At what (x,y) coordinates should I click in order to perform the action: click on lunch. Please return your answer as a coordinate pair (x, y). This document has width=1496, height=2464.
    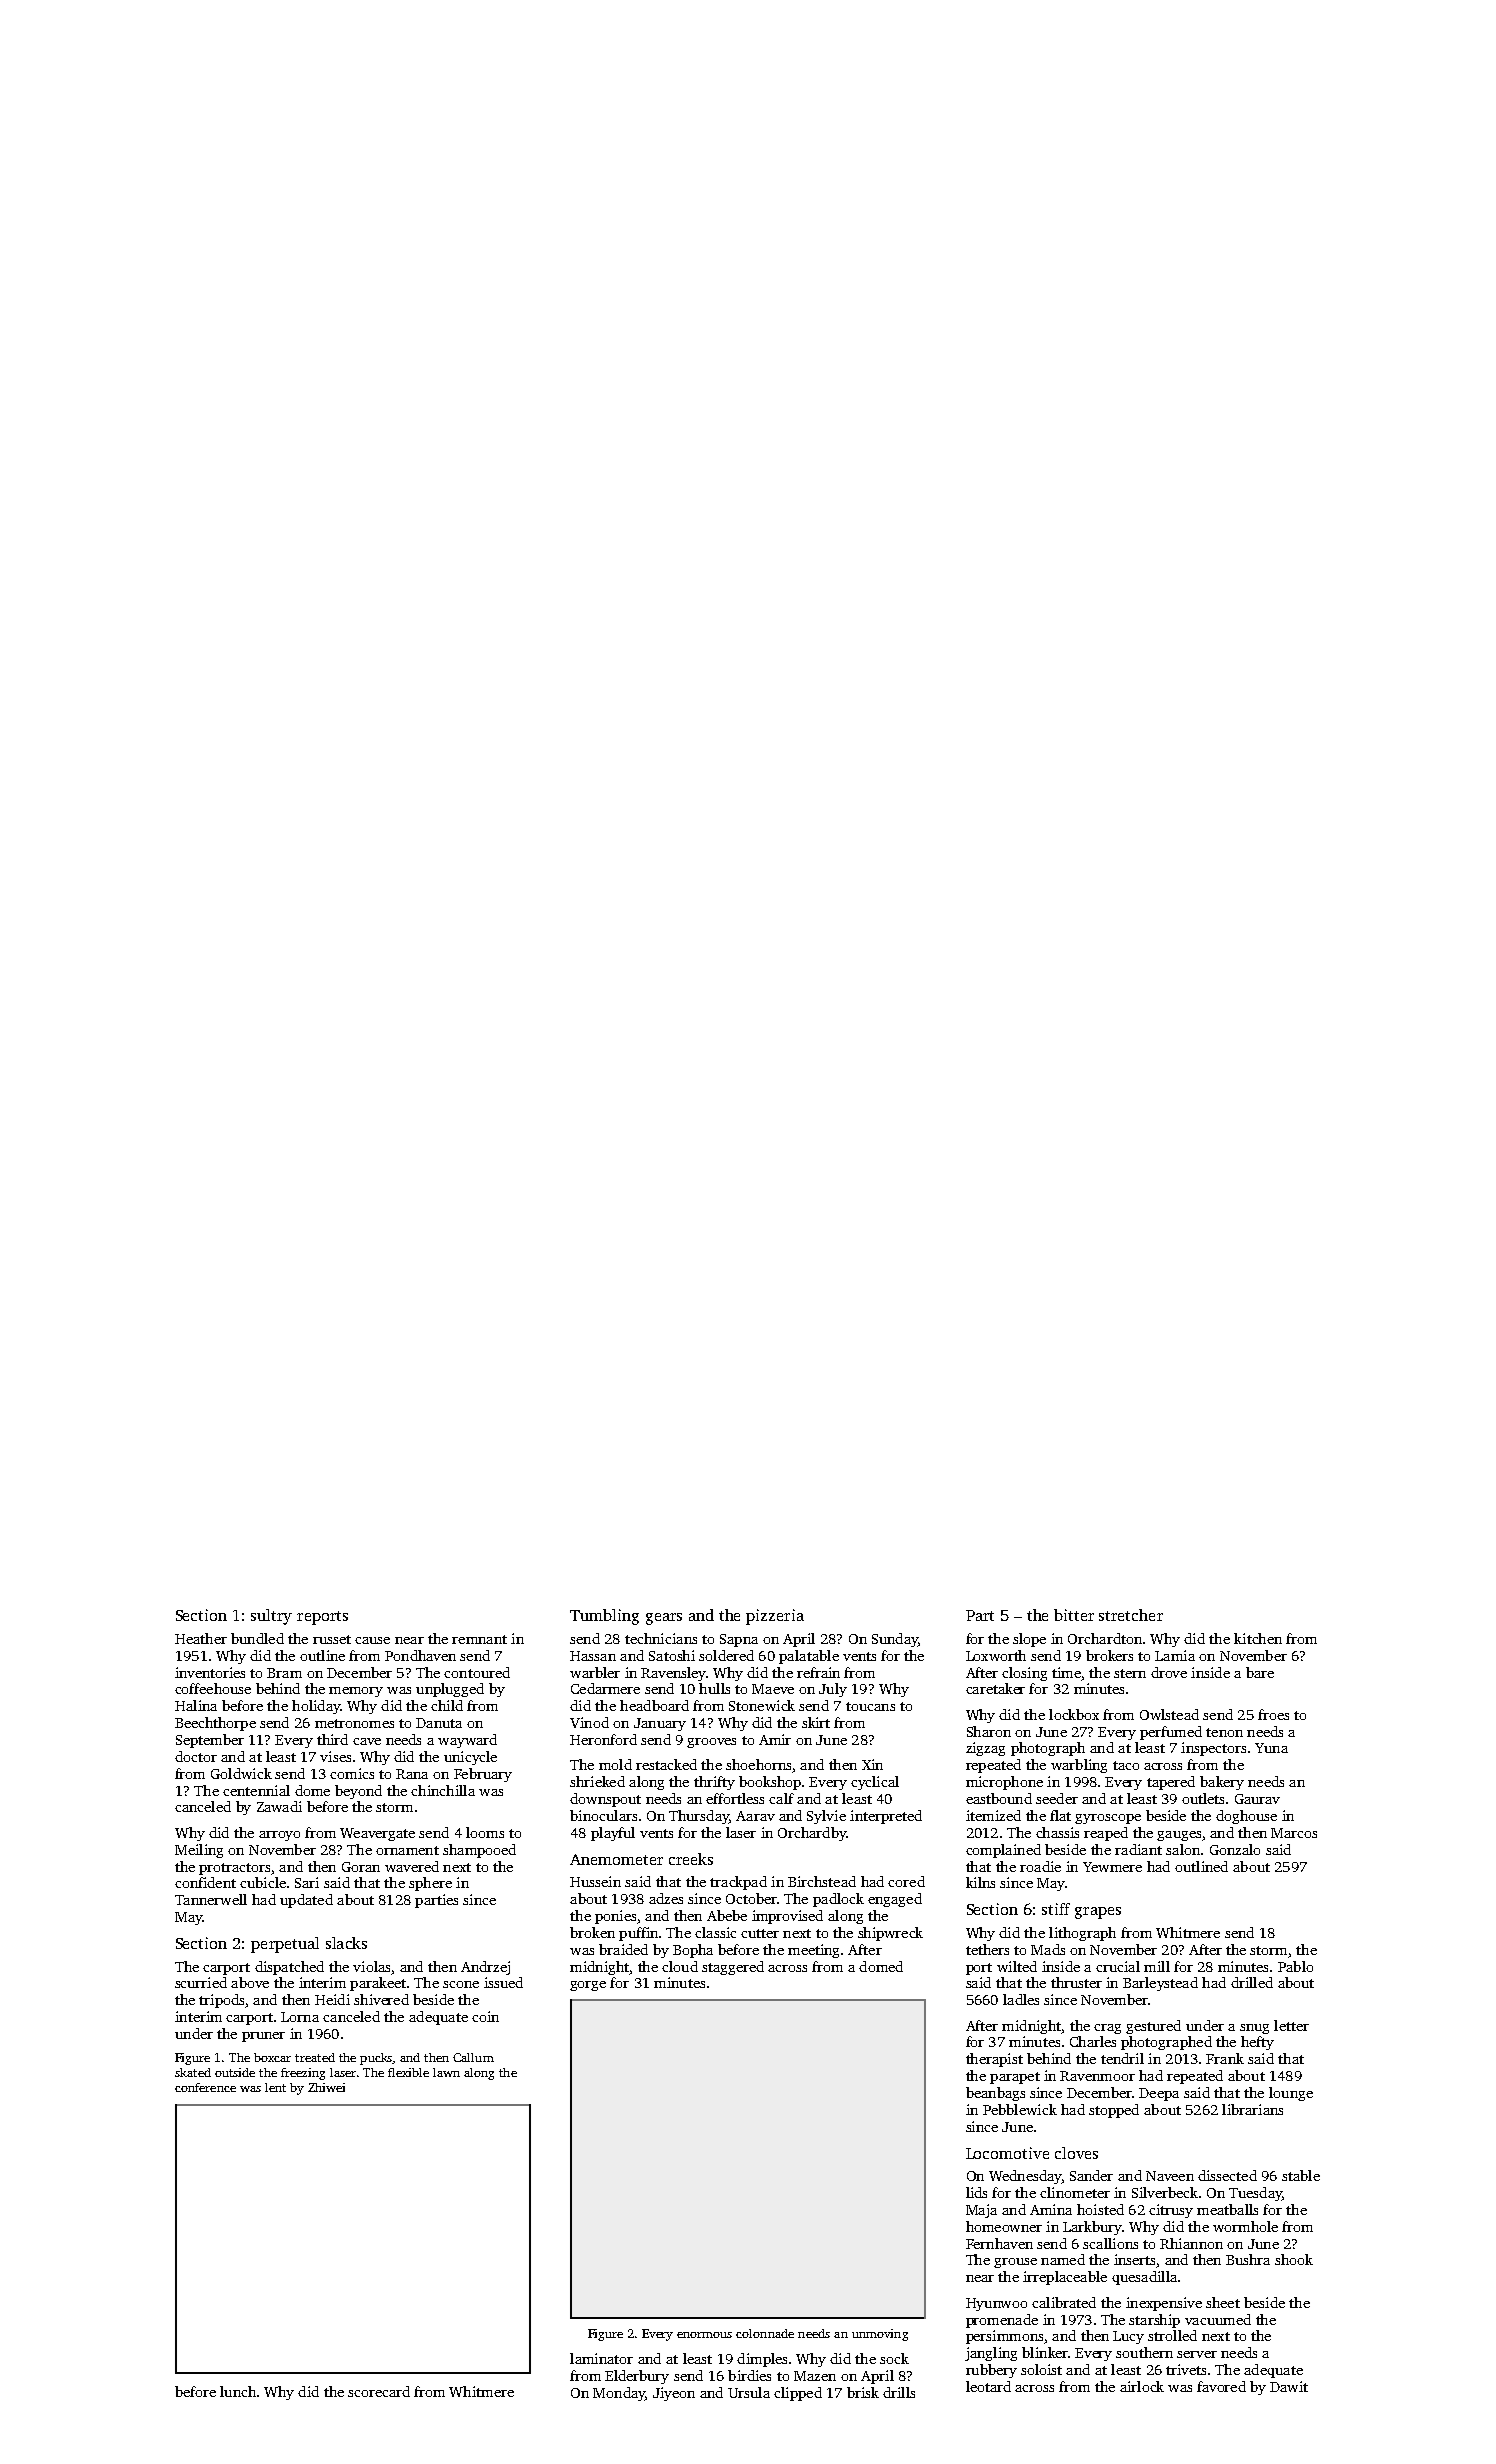
    Looking at the image, I should click on (238, 2391).
